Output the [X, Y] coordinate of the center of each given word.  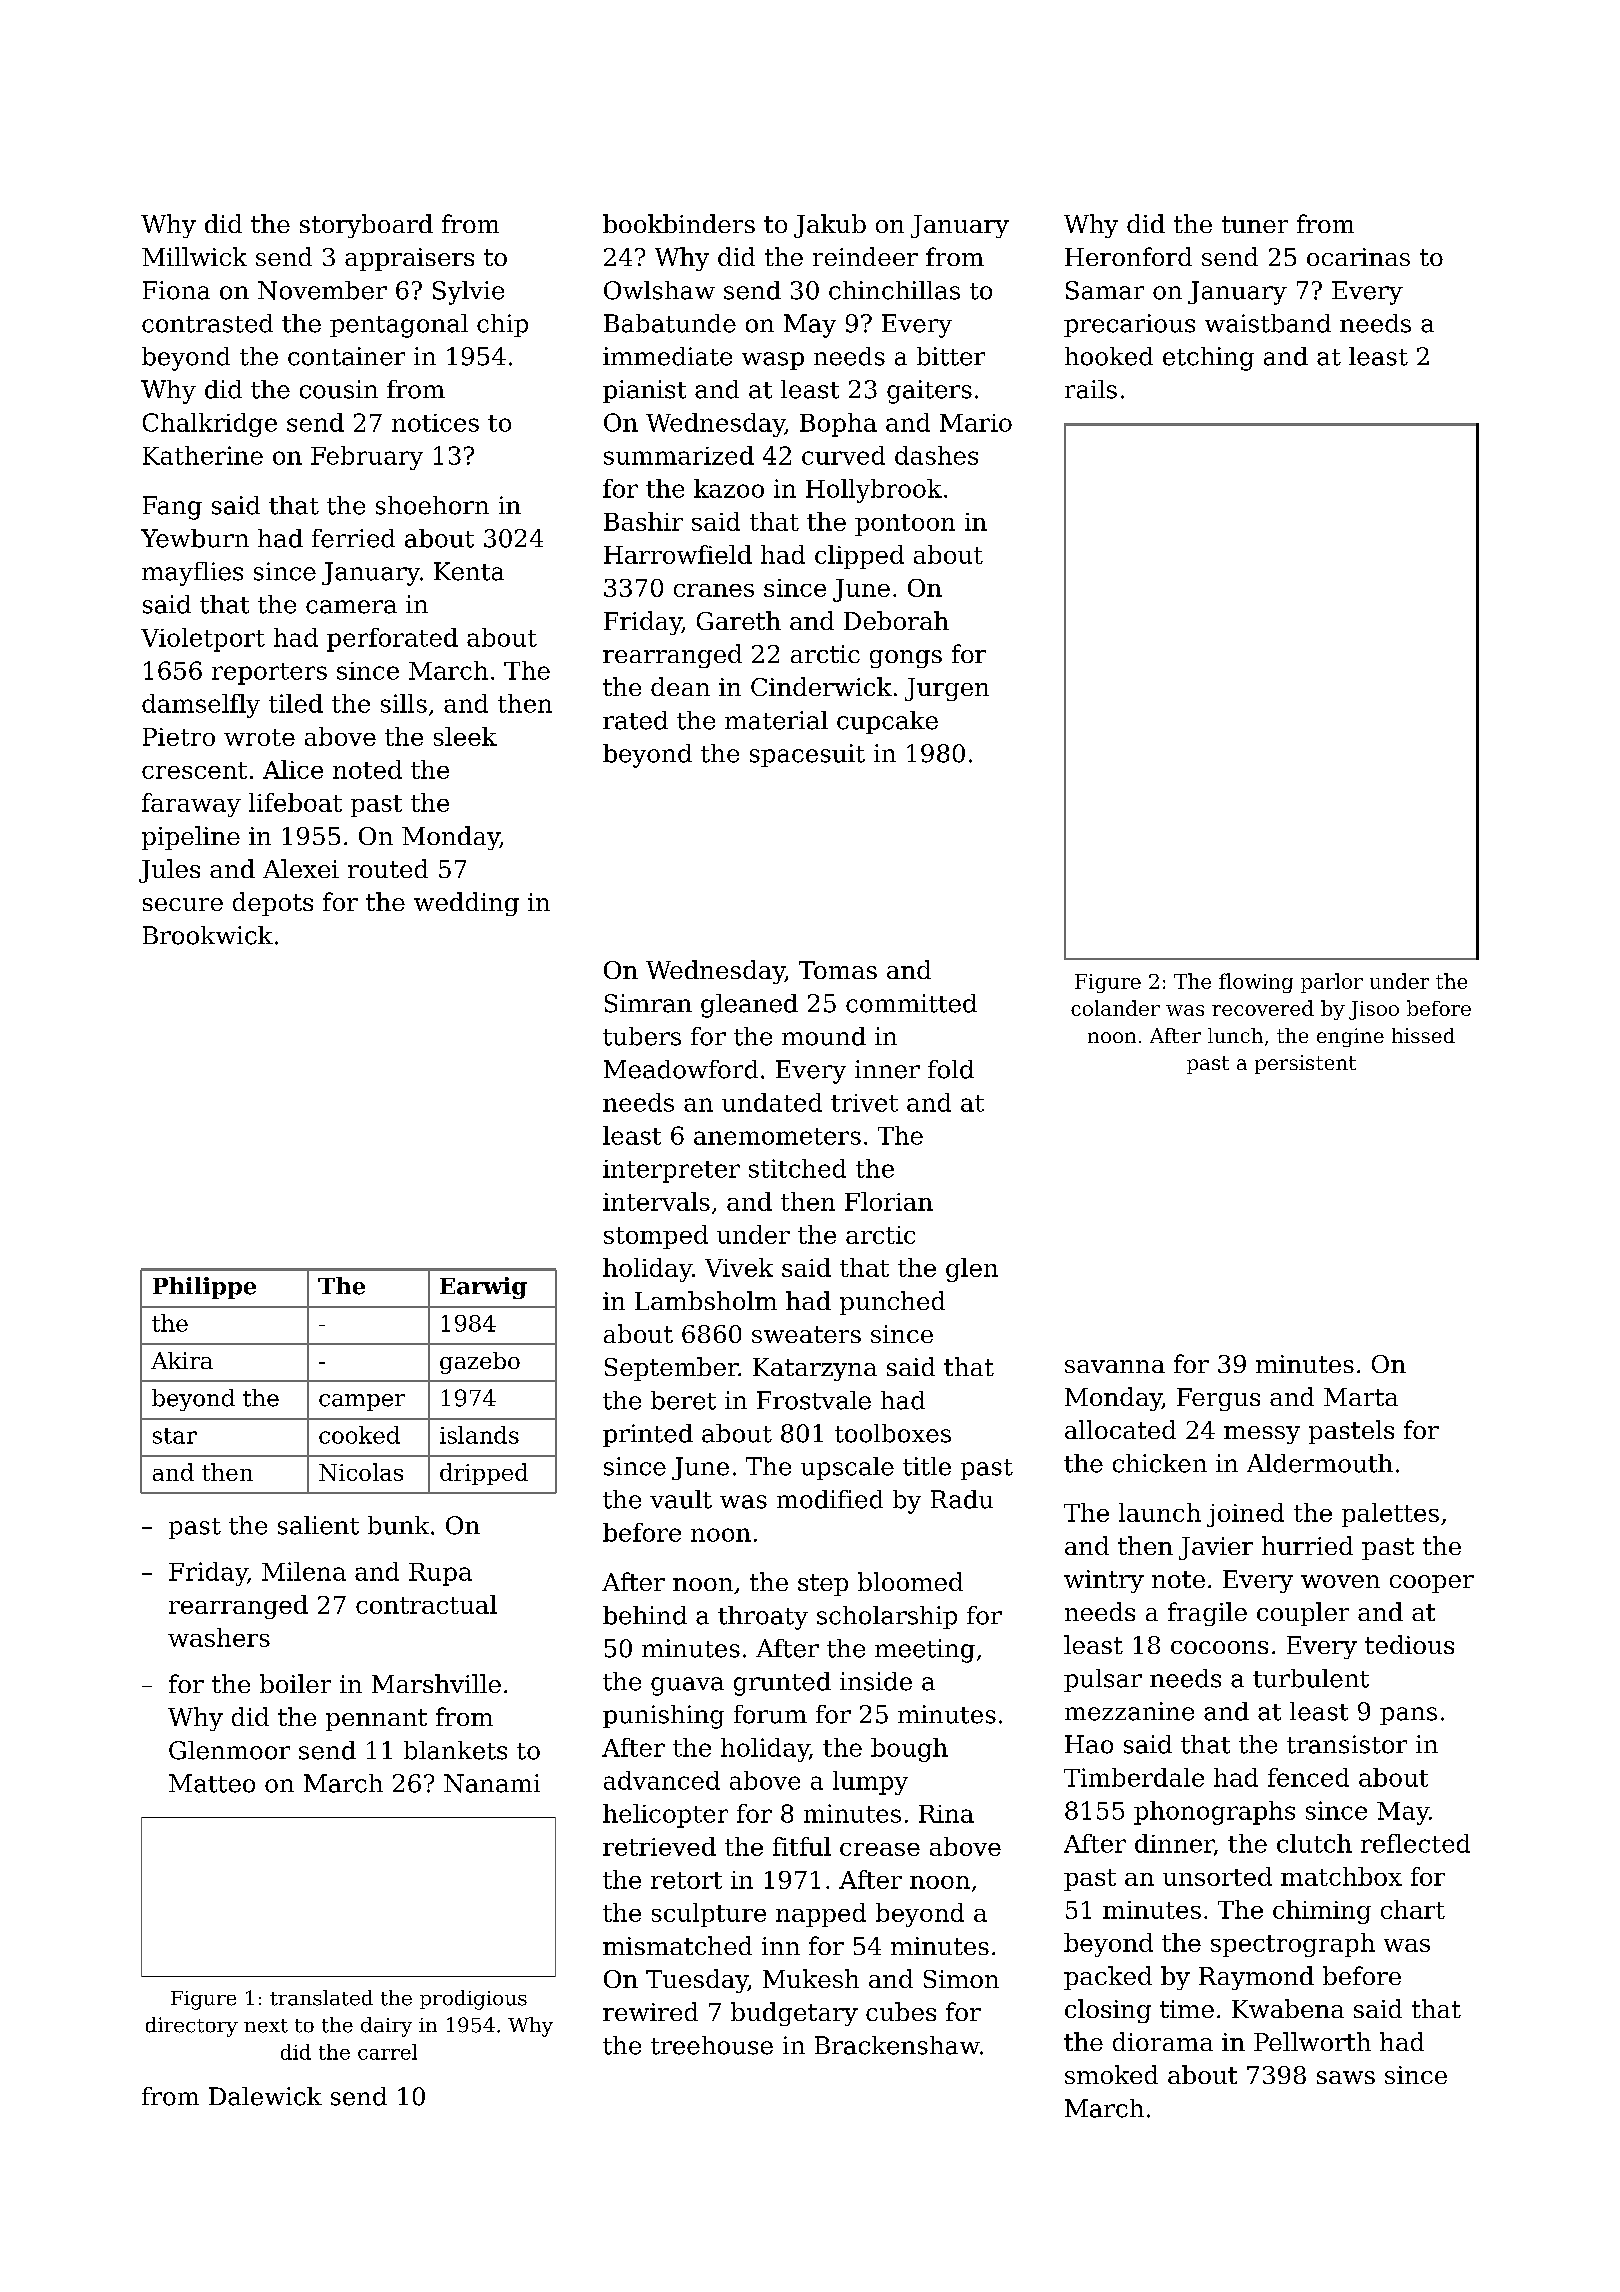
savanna [1115, 1366]
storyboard [366, 226]
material [776, 720]
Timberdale [1134, 1777]
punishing [663, 1717]
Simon [961, 1979]
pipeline [191, 838]
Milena [304, 1571]
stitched [797, 1168]
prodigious [473, 2000]
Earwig [483, 1288]
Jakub [830, 226]
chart [1413, 1909]
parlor [1332, 983]
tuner [1255, 224]
